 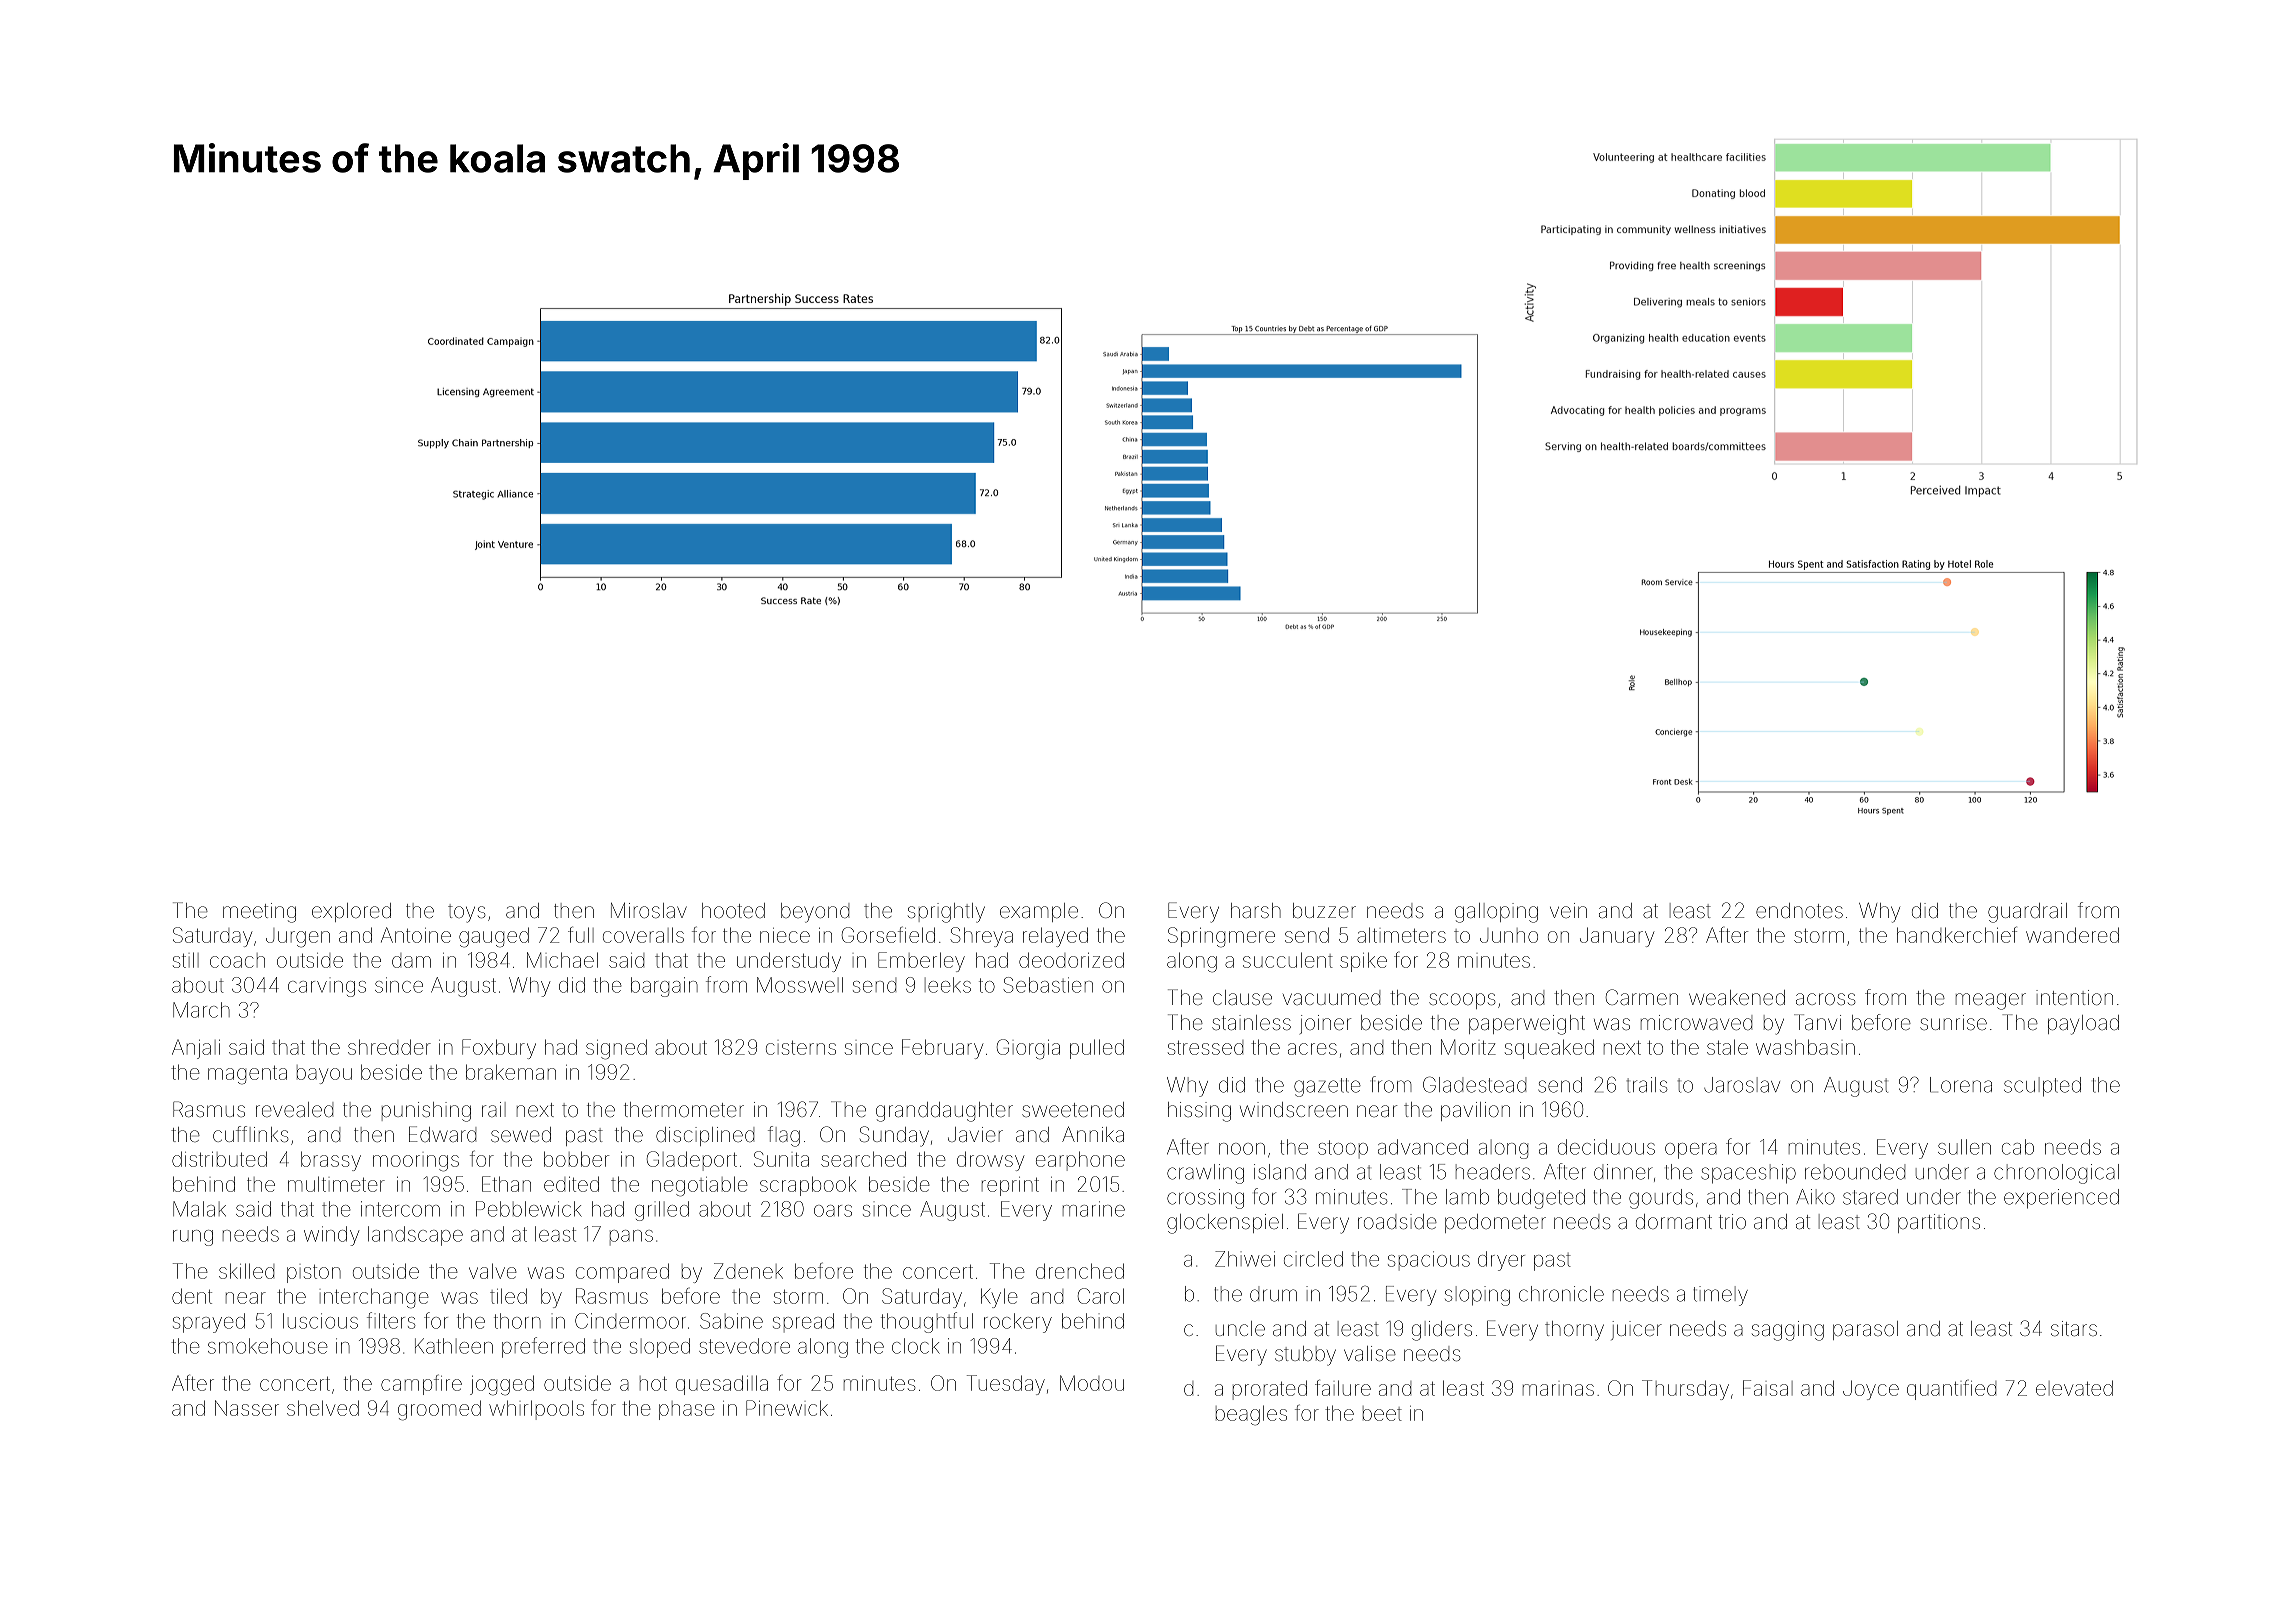 I want to click on shelved, so click(x=323, y=1408).
